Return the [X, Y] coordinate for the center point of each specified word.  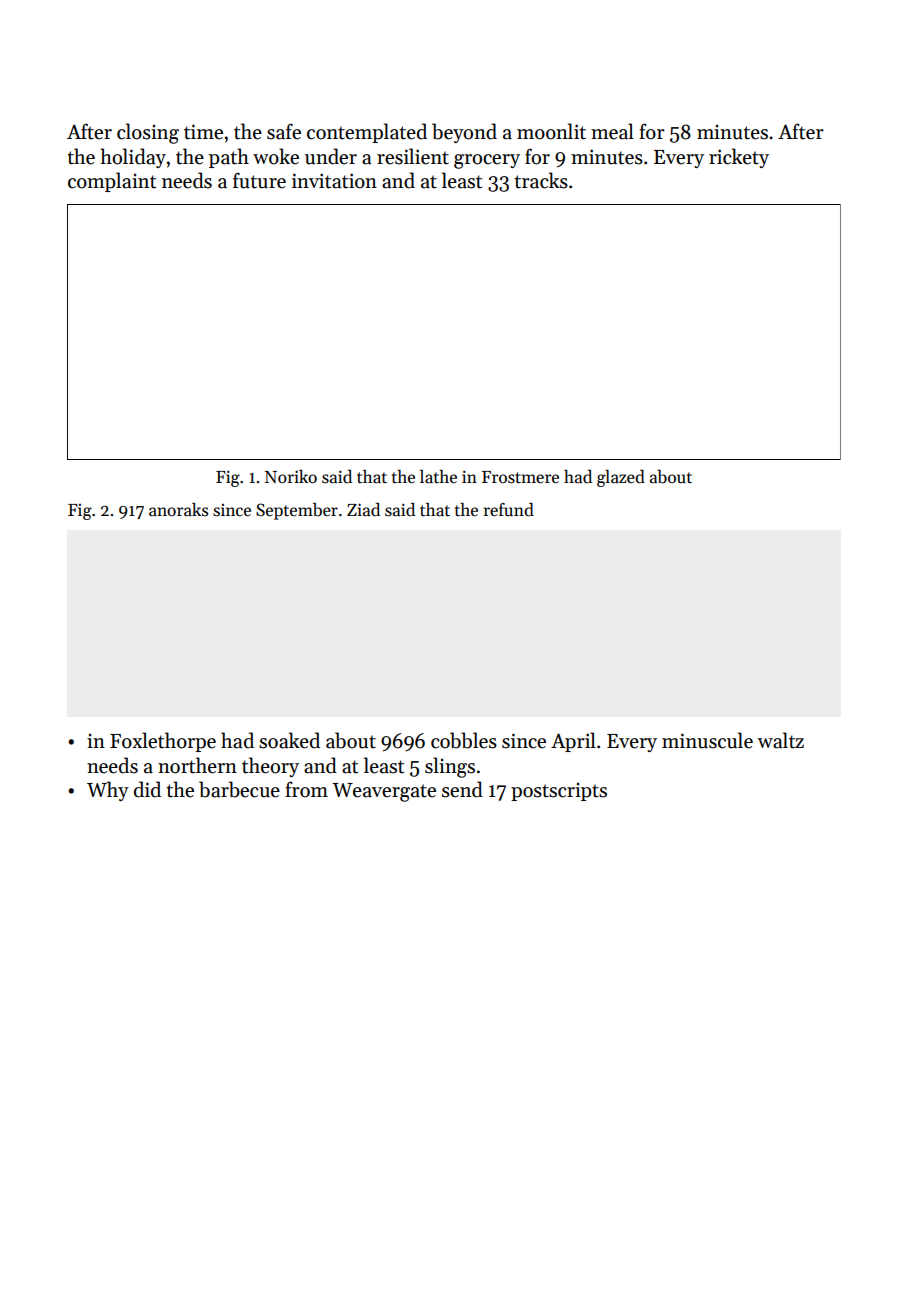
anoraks [178, 510]
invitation [334, 181]
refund [509, 510]
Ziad [363, 510]
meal [612, 131]
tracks [541, 180]
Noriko [291, 477]
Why [108, 791]
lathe [438, 477]
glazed [621, 478]
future [259, 180]
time [203, 132]
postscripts [559, 792]
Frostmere [520, 477]
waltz [780, 740]
